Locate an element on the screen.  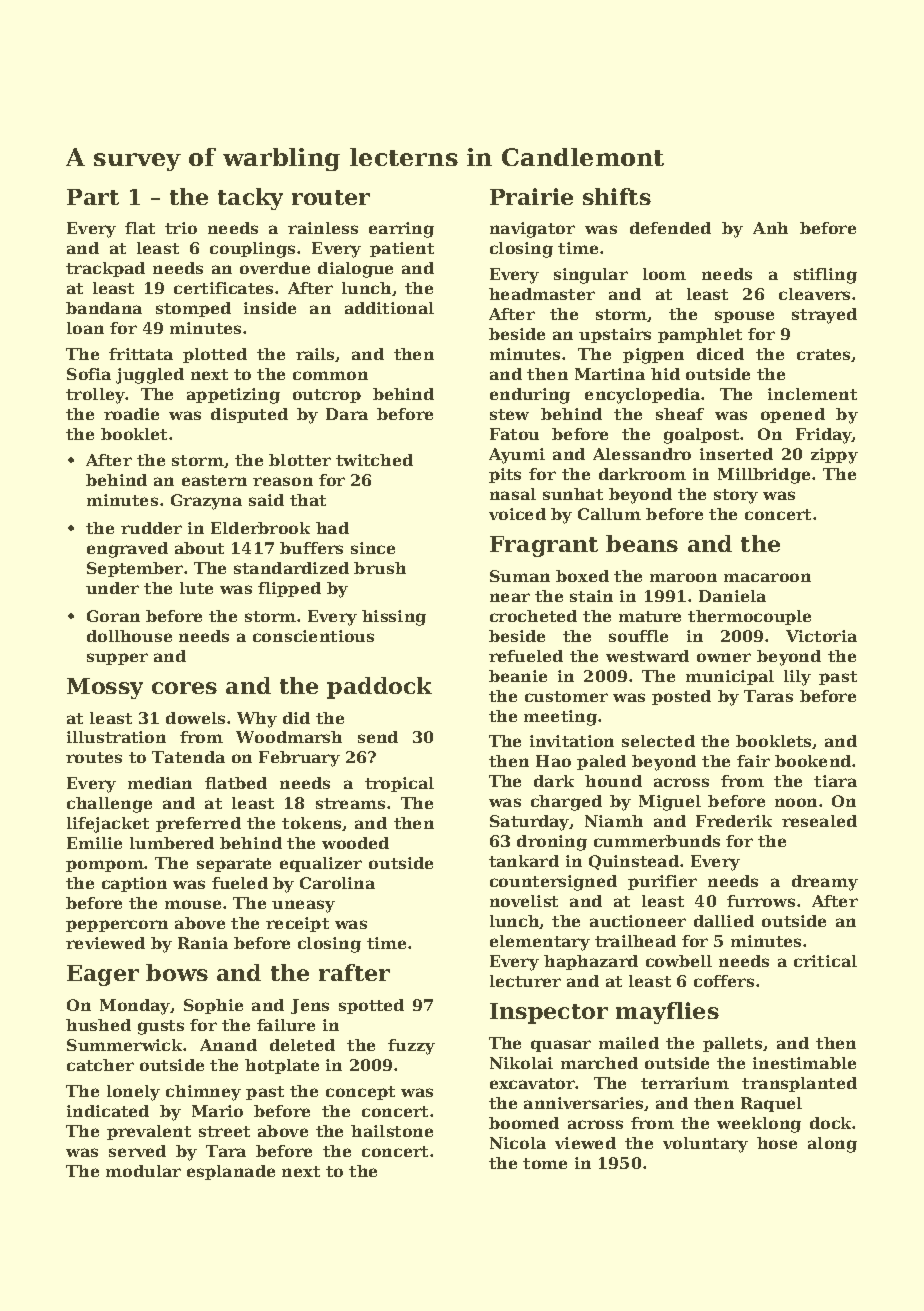
catcher is located at coordinates (100, 1065).
